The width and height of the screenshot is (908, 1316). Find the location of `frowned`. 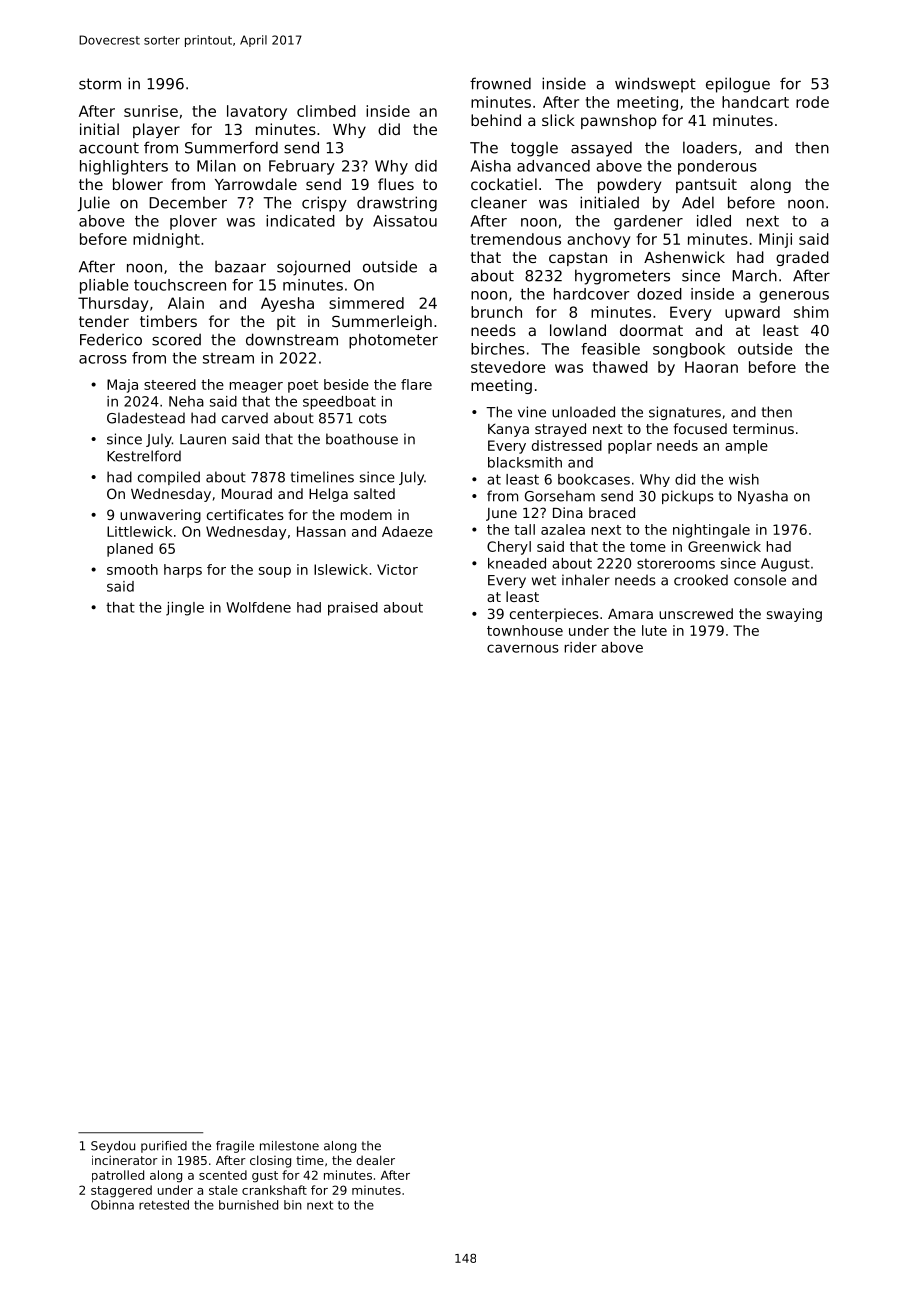

frowned is located at coordinates (500, 83).
